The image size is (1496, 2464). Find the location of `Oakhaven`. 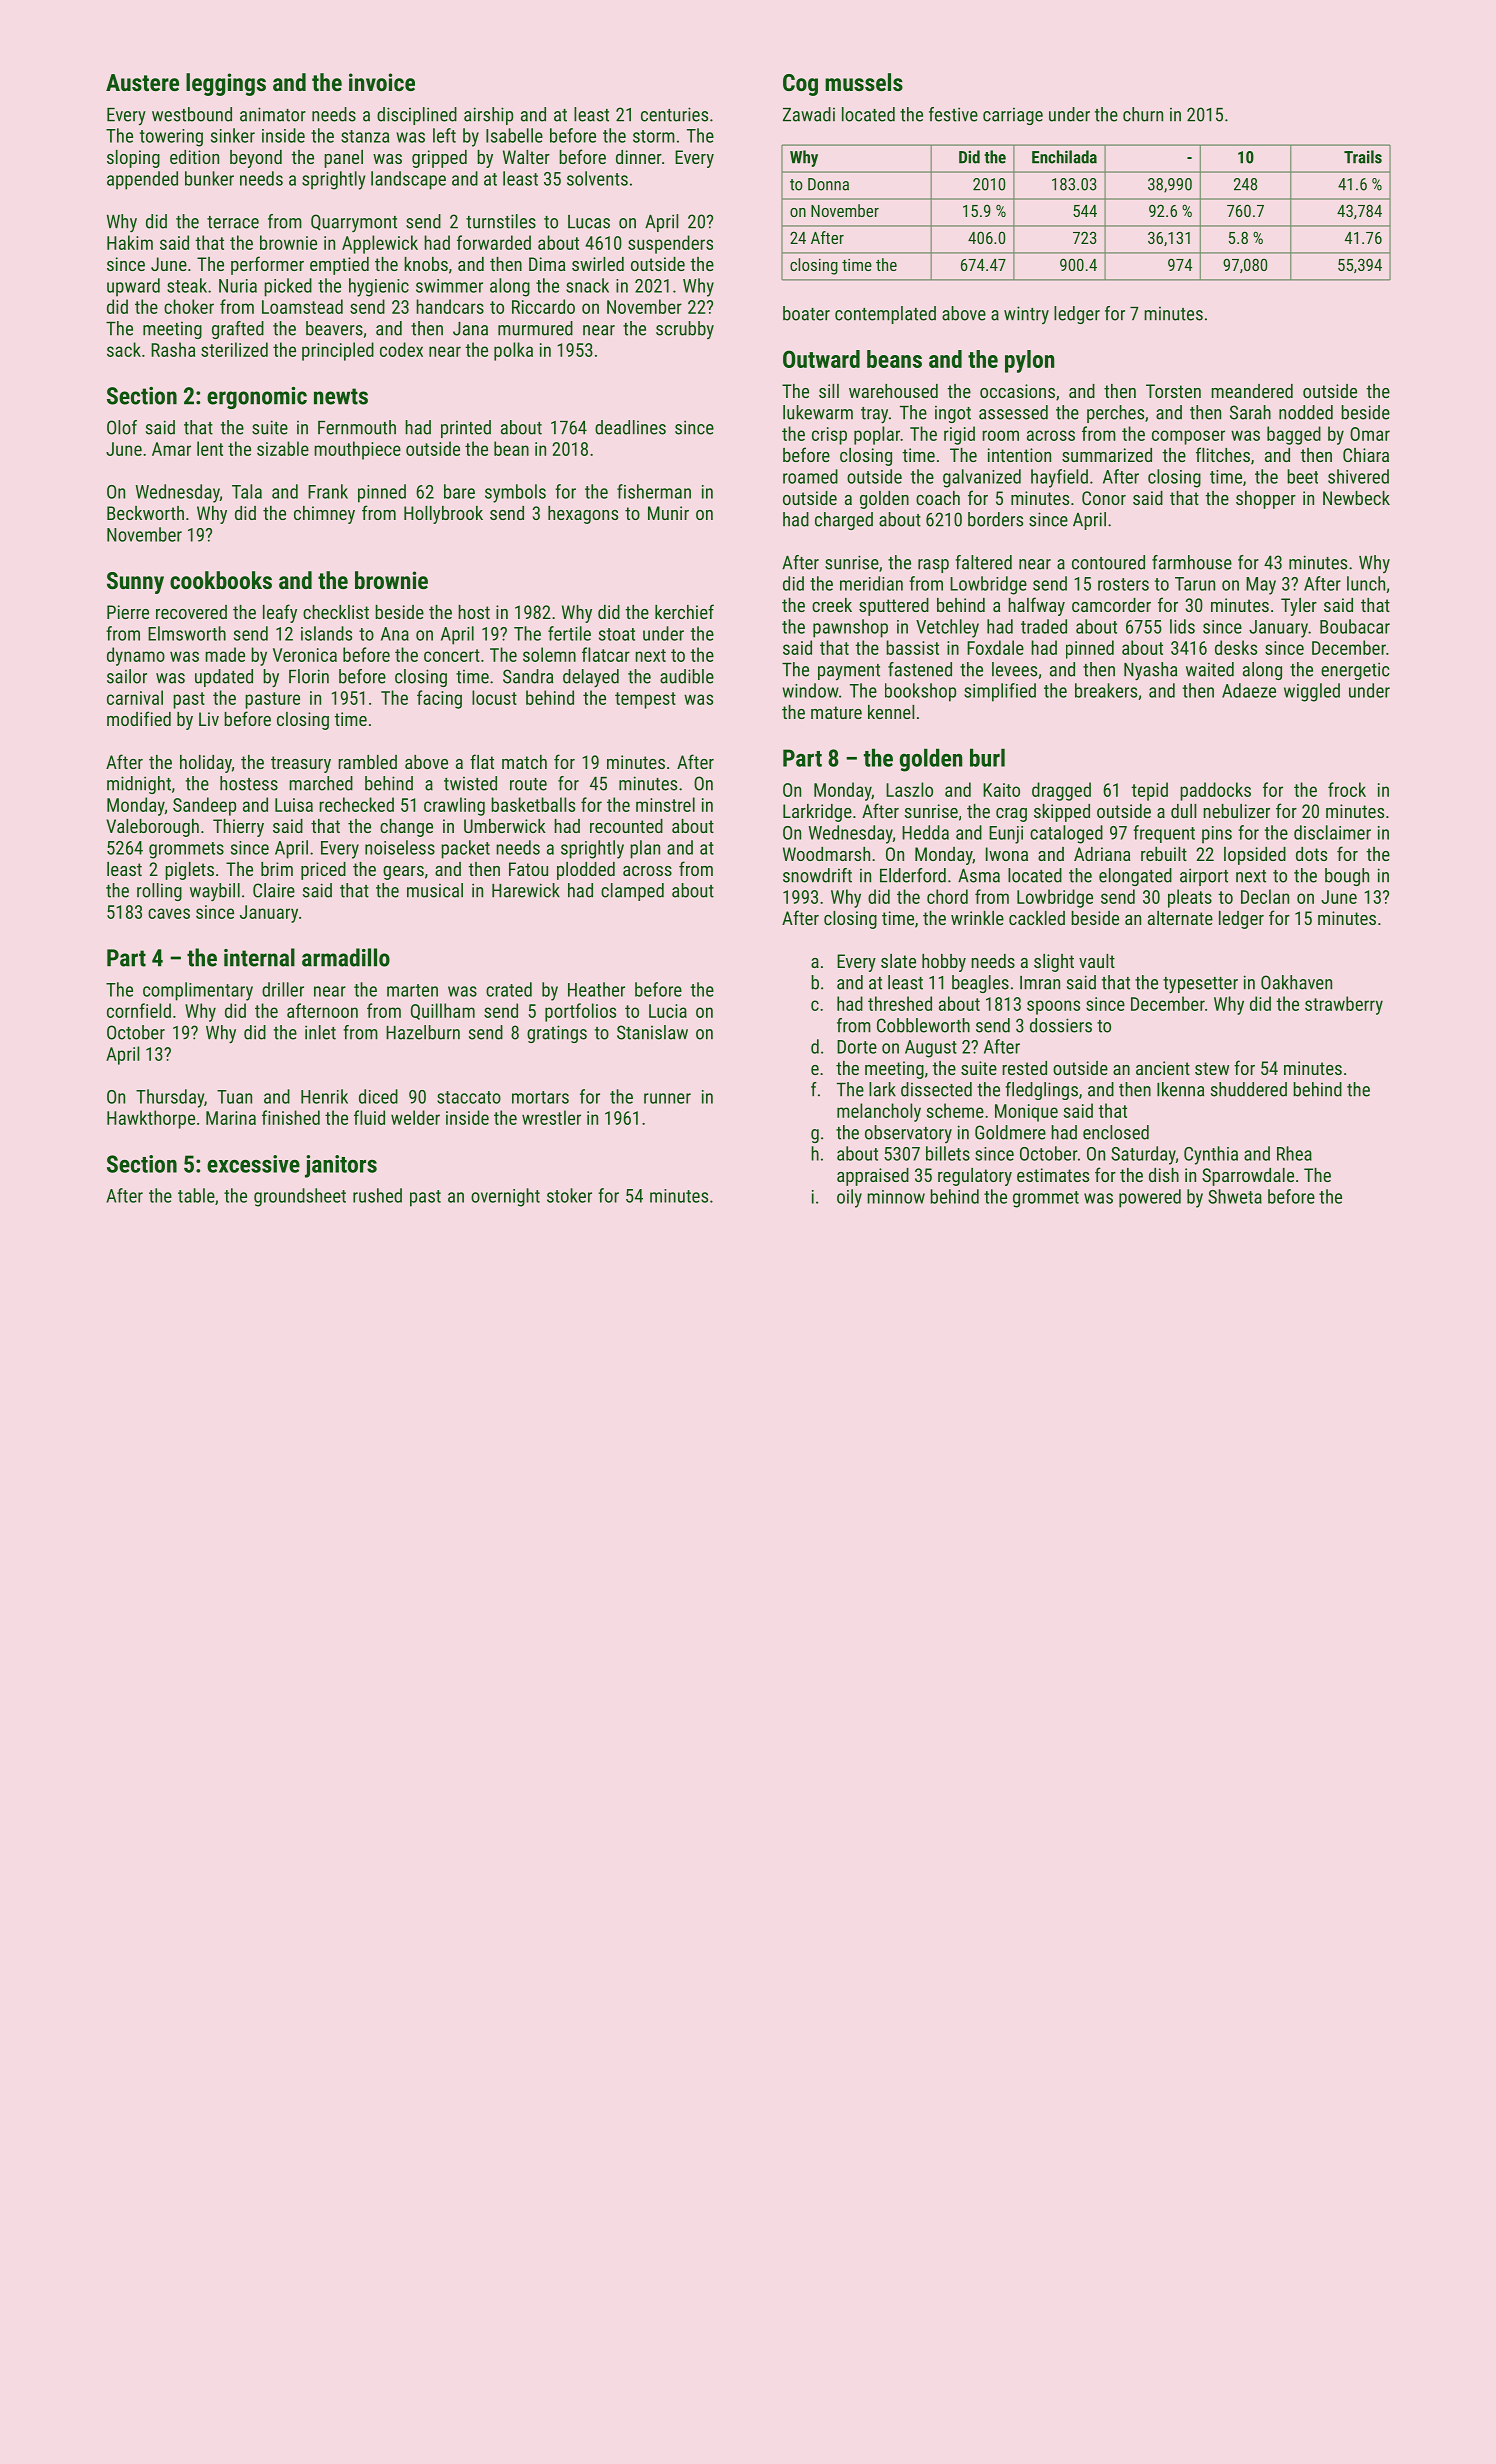

Oakhaven is located at coordinates (1296, 982).
